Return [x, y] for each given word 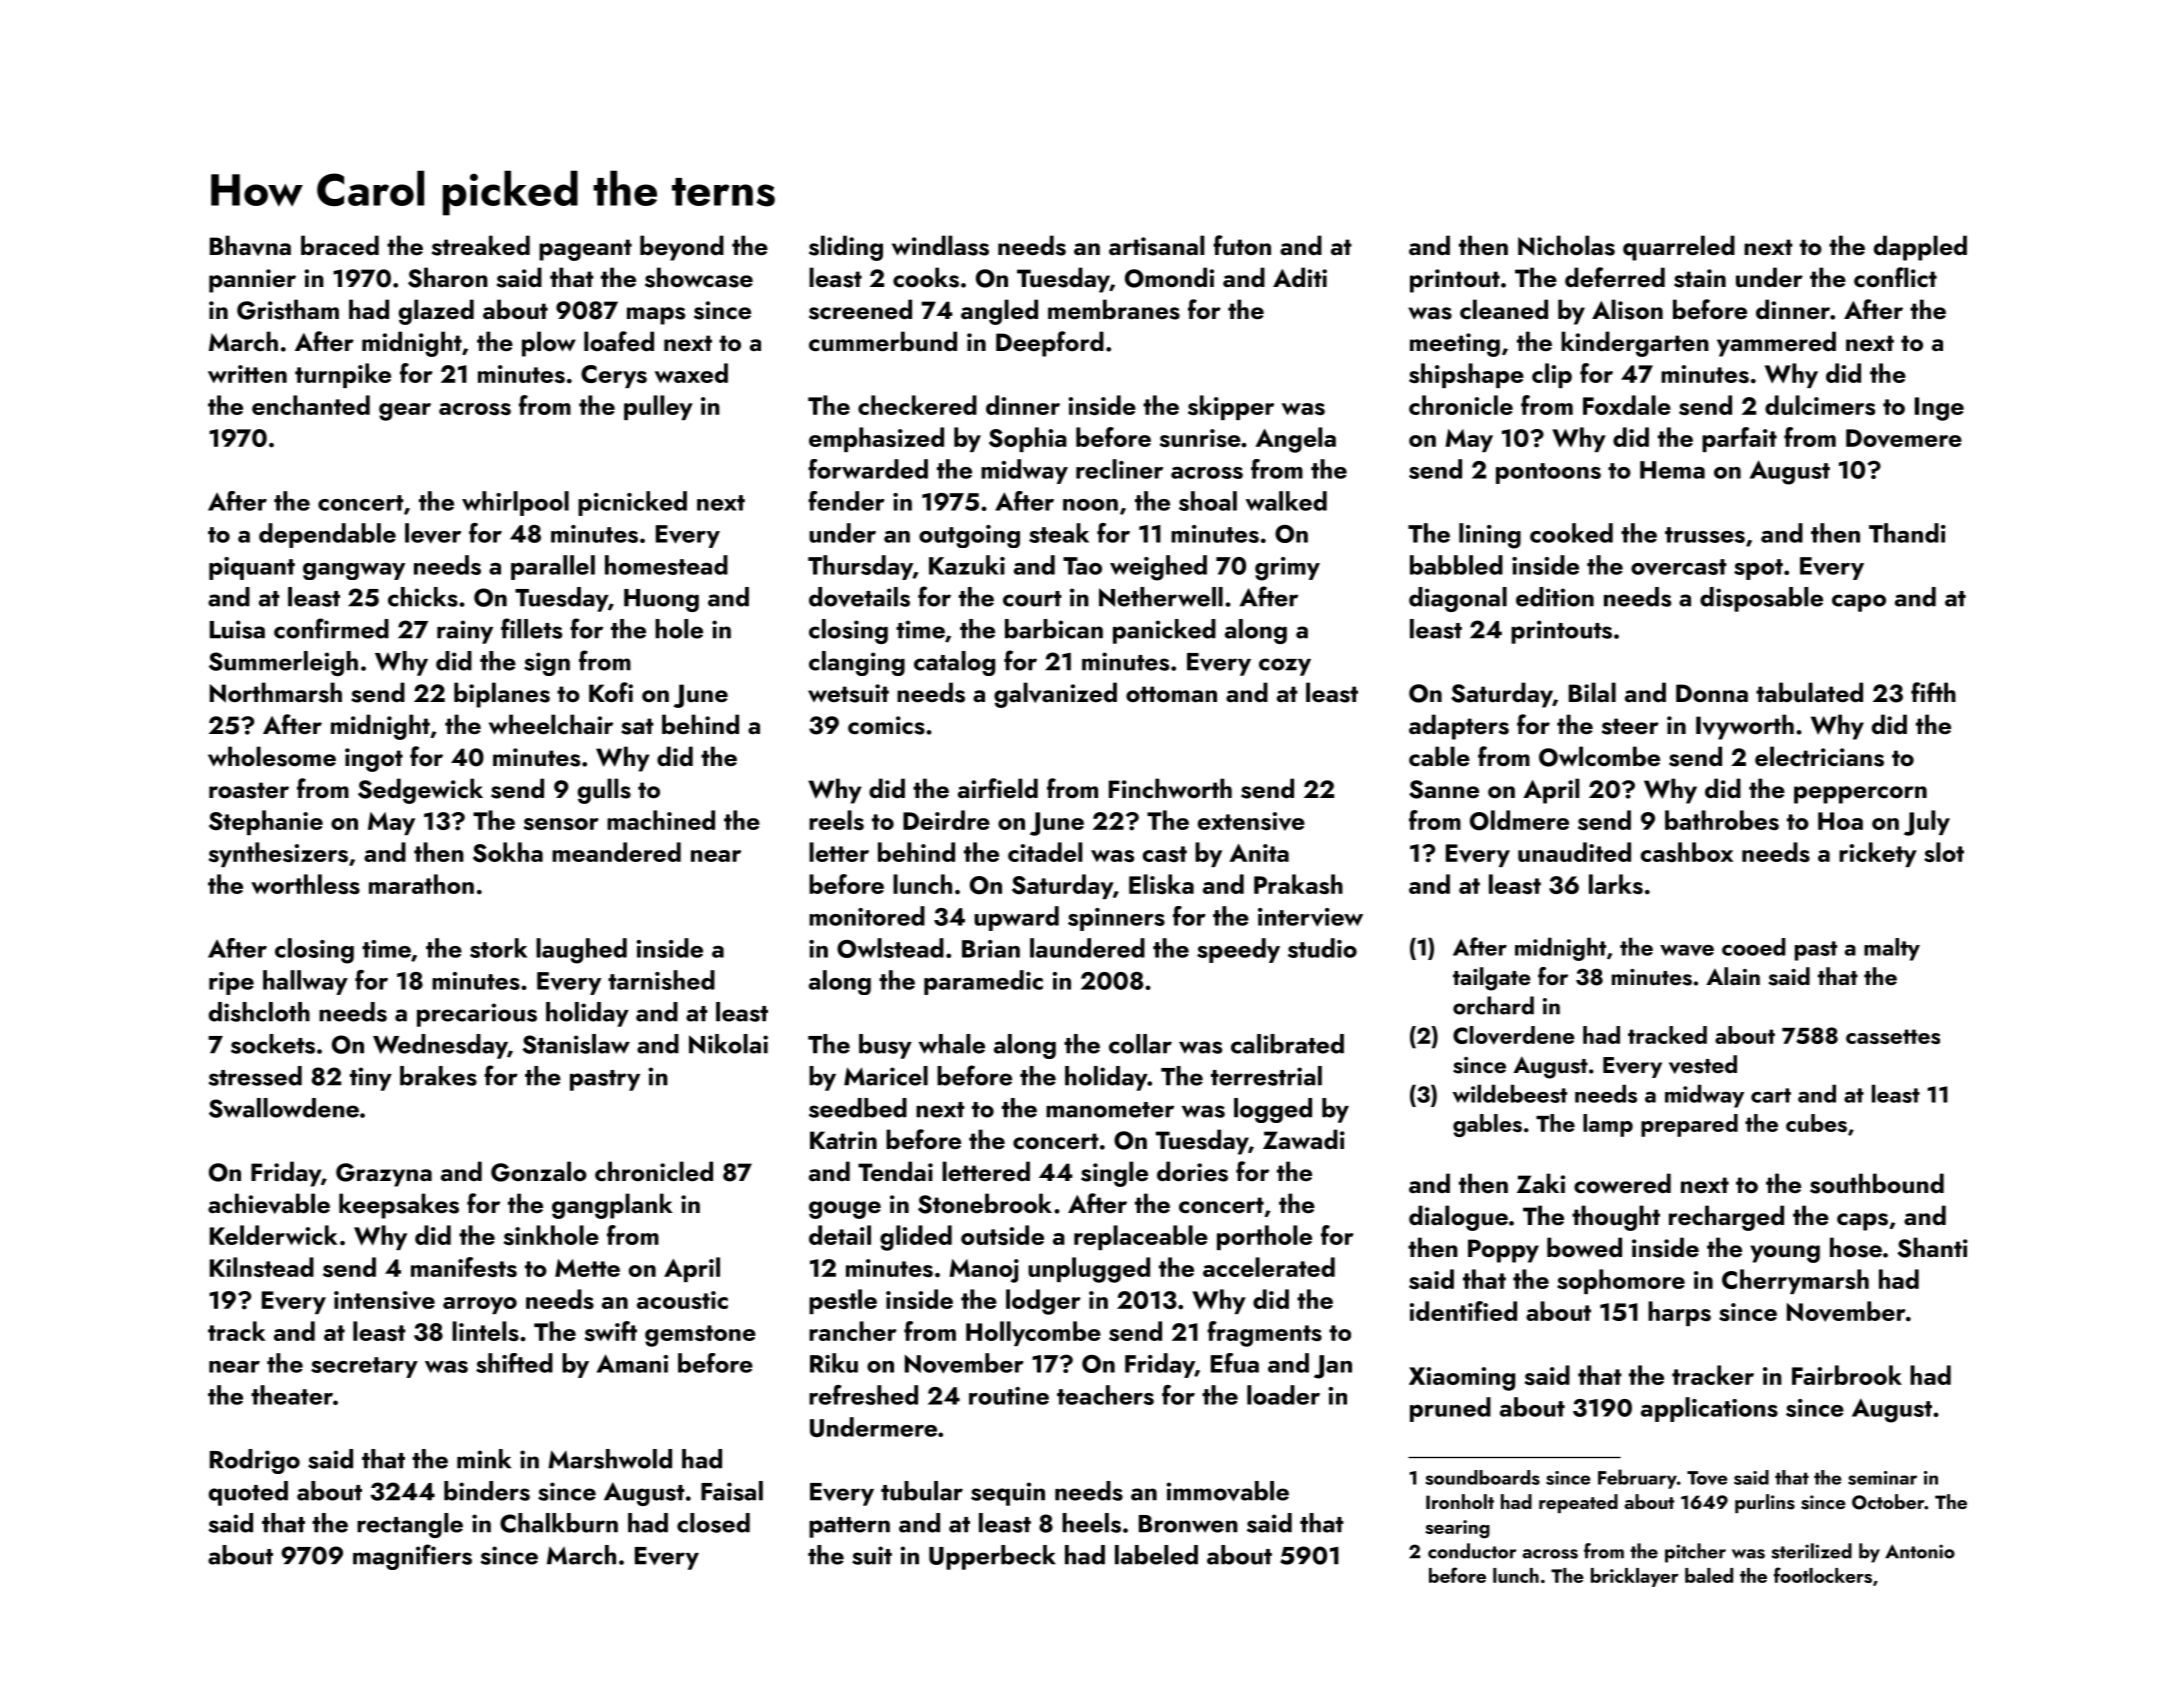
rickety [1878, 854]
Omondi [1169, 277]
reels [836, 820]
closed [713, 1523]
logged [1273, 1110]
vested [1703, 1064]
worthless [305, 884]
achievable [269, 1203]
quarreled [1679, 248]
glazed [436, 312]
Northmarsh [276, 692]
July [1927, 823]
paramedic [983, 982]
